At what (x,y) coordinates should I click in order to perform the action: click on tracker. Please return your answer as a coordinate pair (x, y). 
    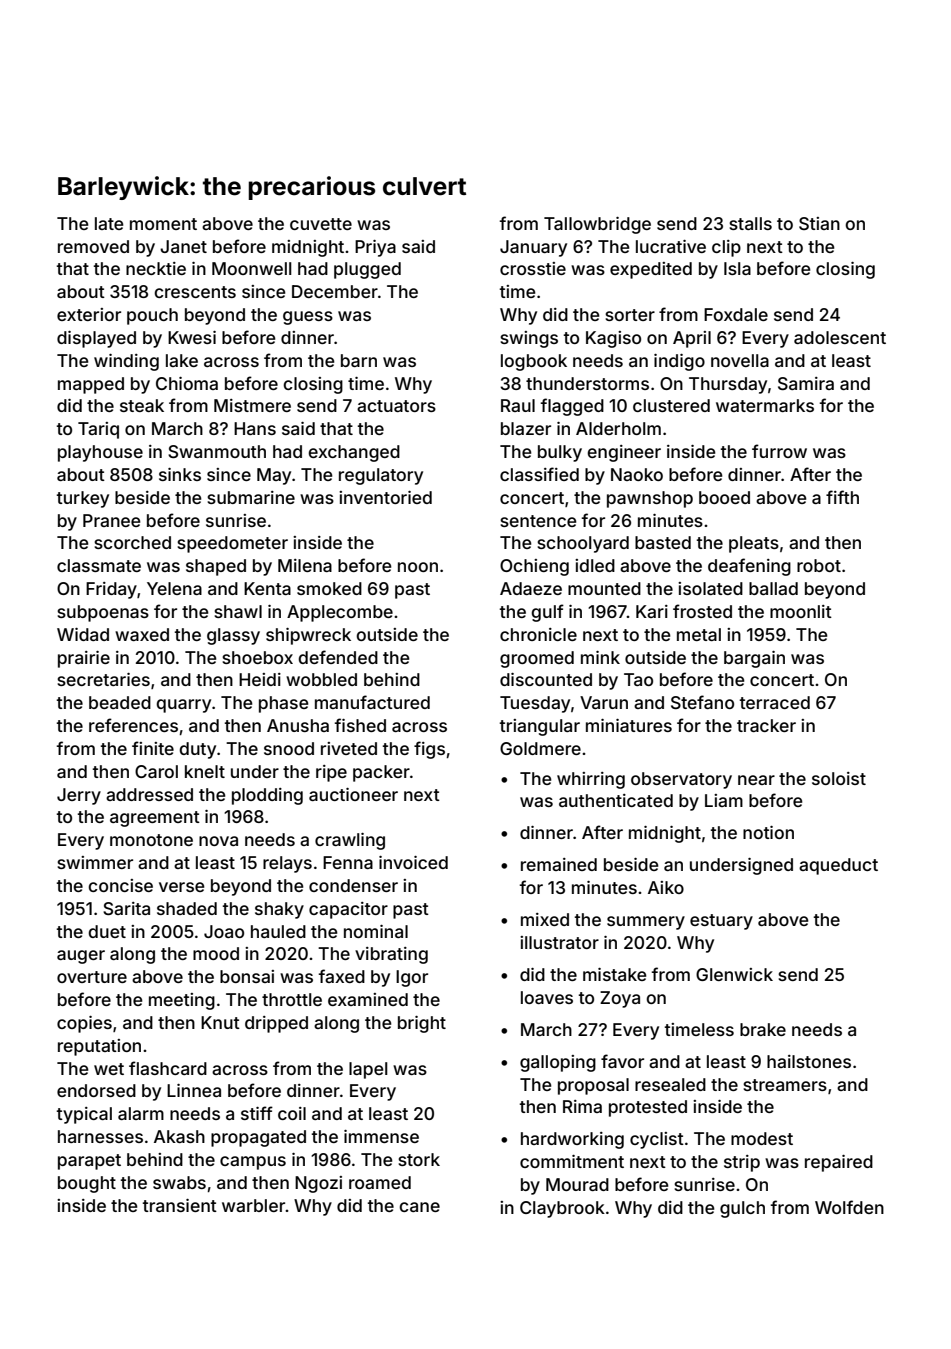
    Looking at the image, I should click on (766, 725).
